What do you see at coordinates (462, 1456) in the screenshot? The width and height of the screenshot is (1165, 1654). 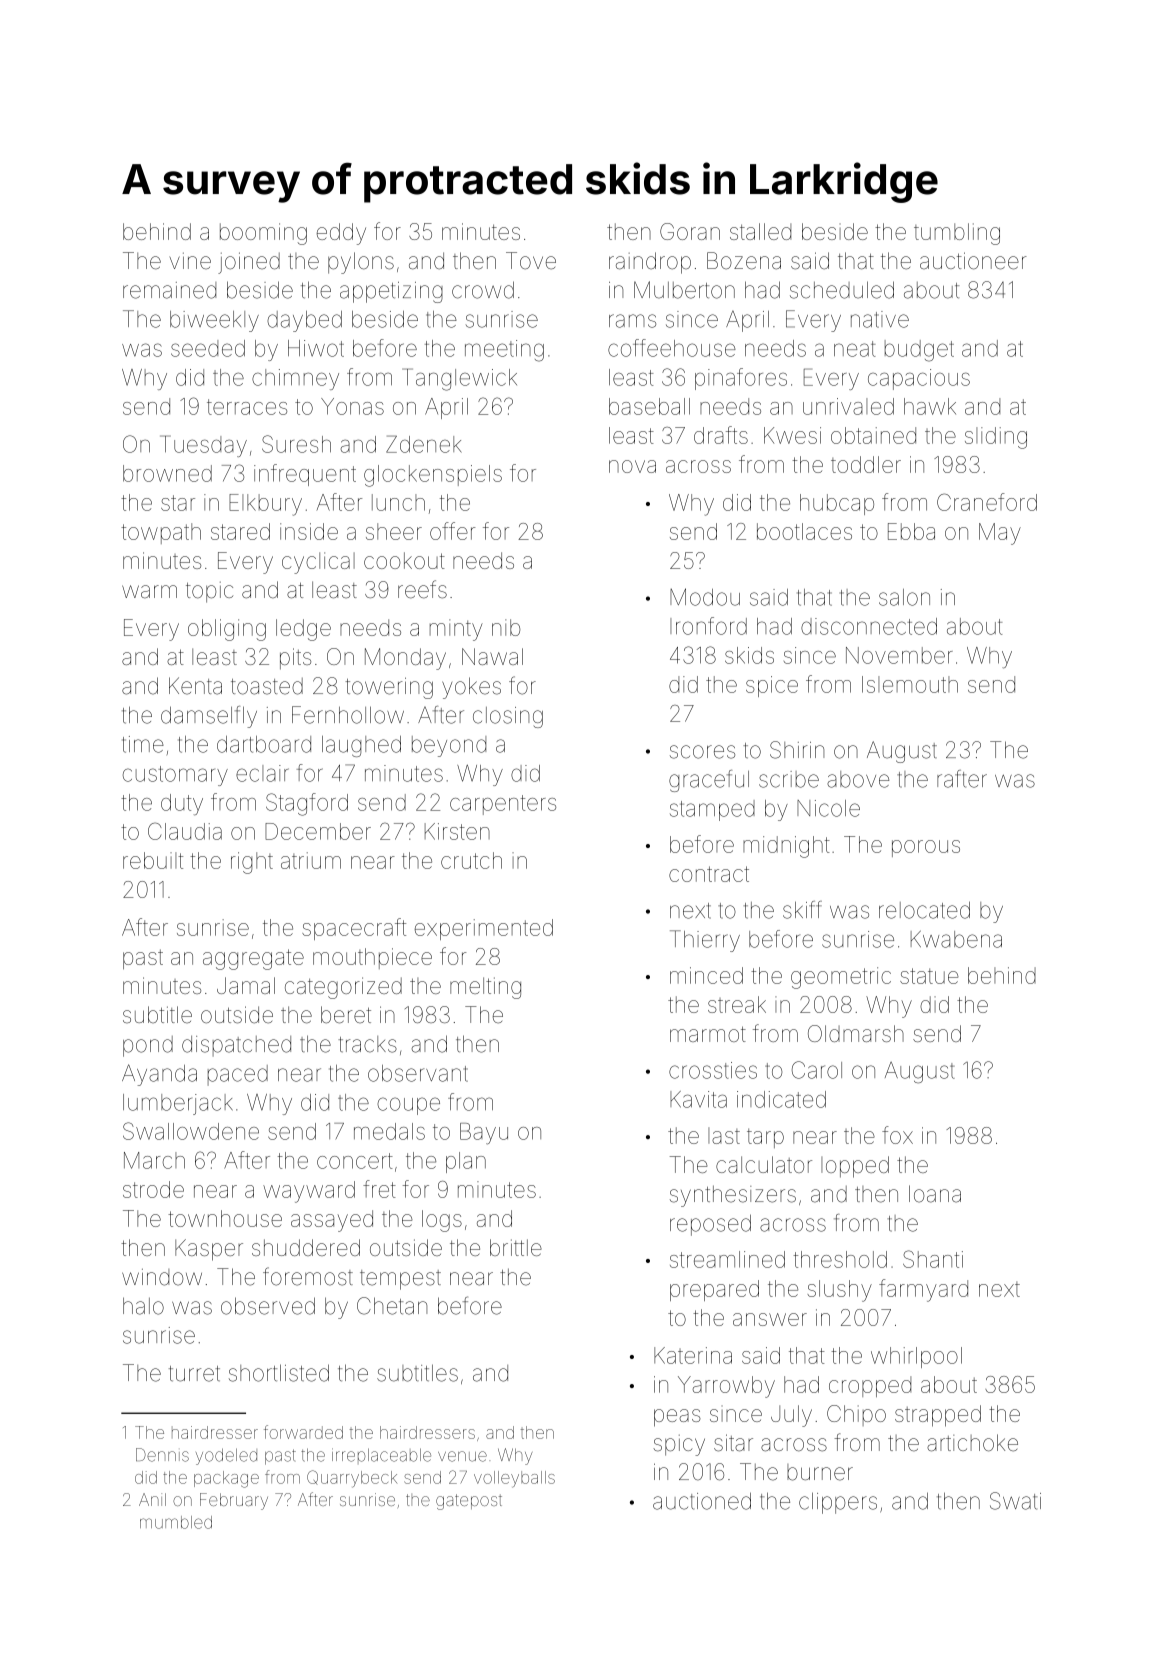 I see `venue` at bounding box center [462, 1456].
